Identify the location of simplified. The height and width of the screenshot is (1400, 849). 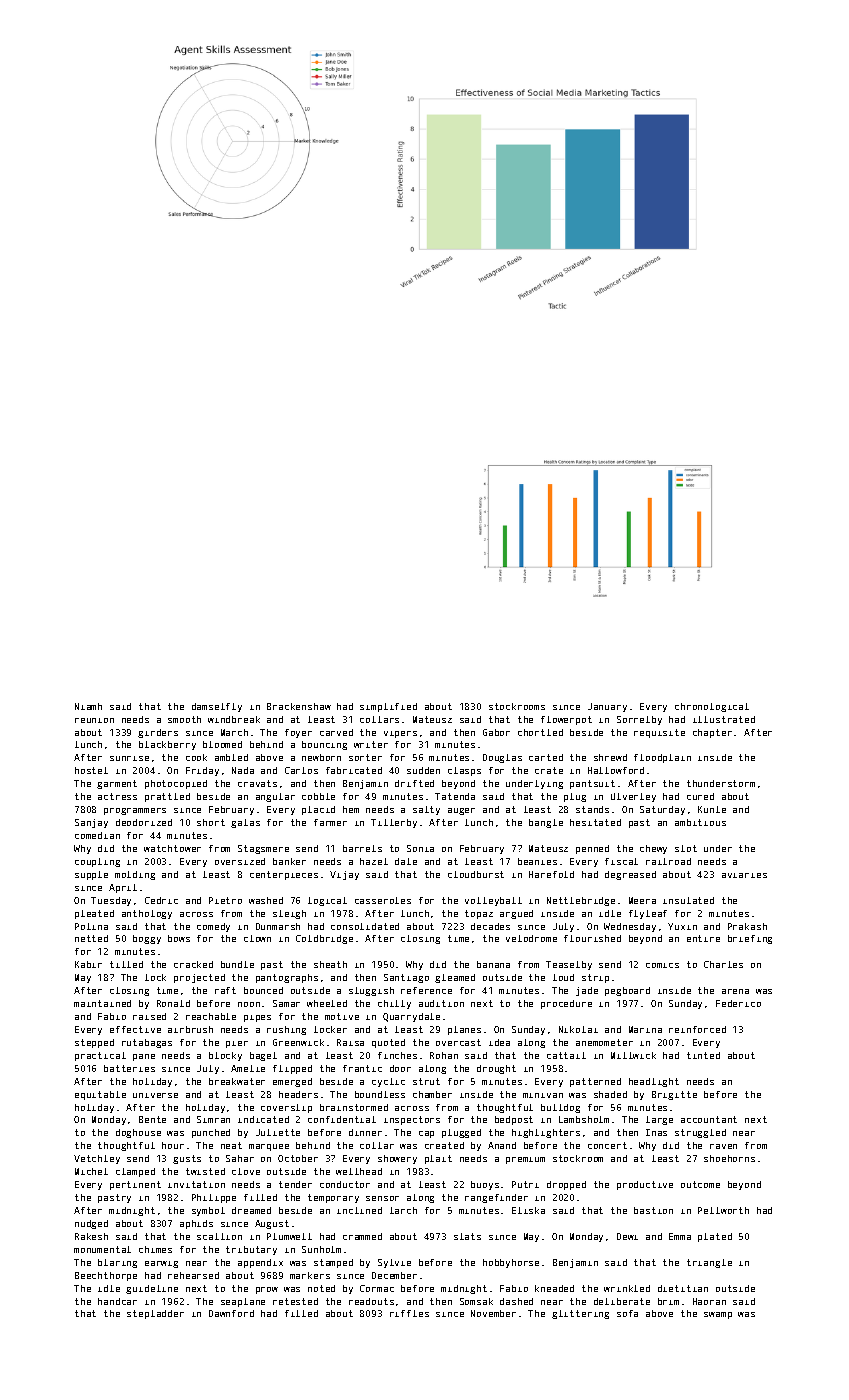
(388, 707).
